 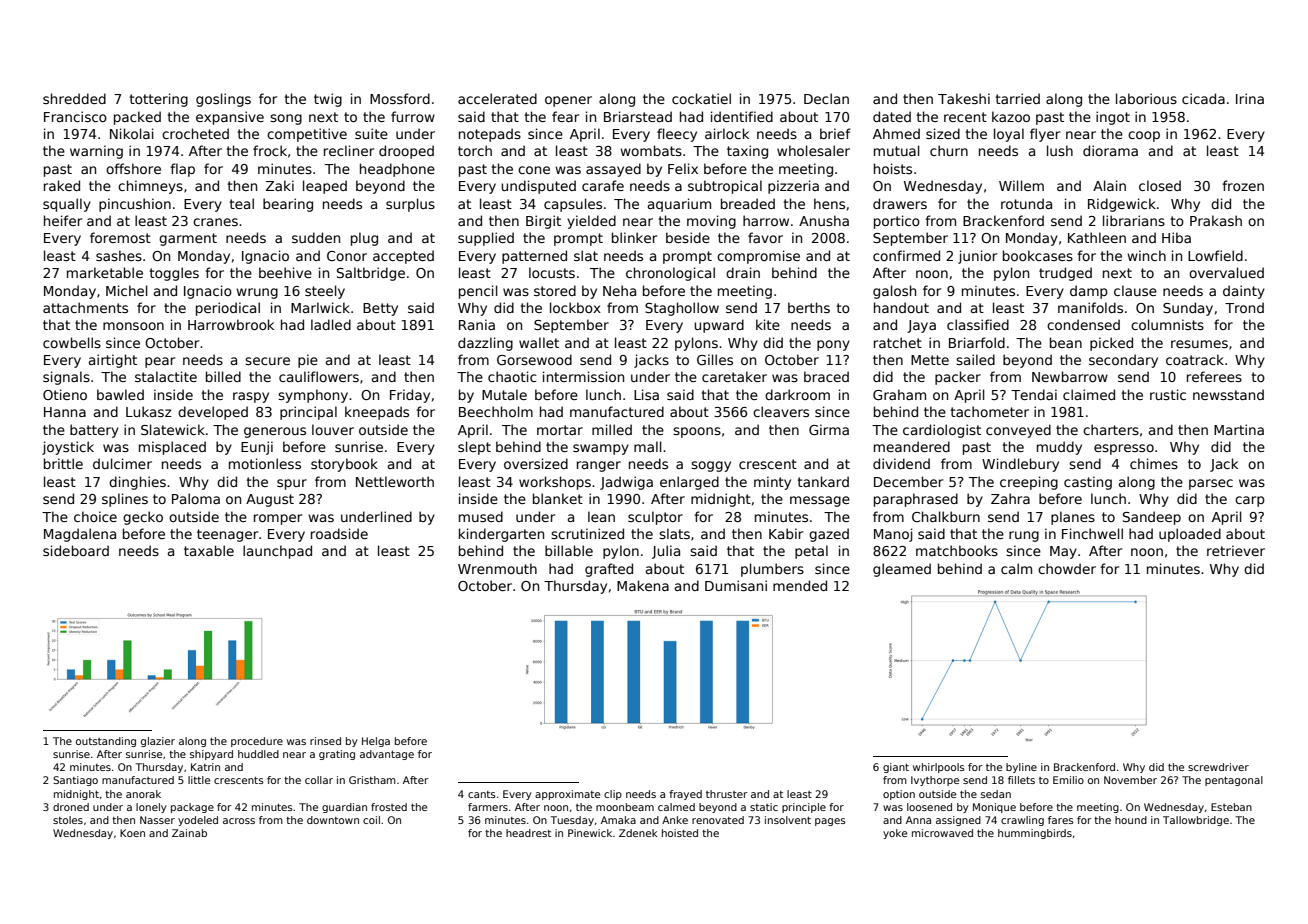 I want to click on Gilles, so click(x=715, y=359).
